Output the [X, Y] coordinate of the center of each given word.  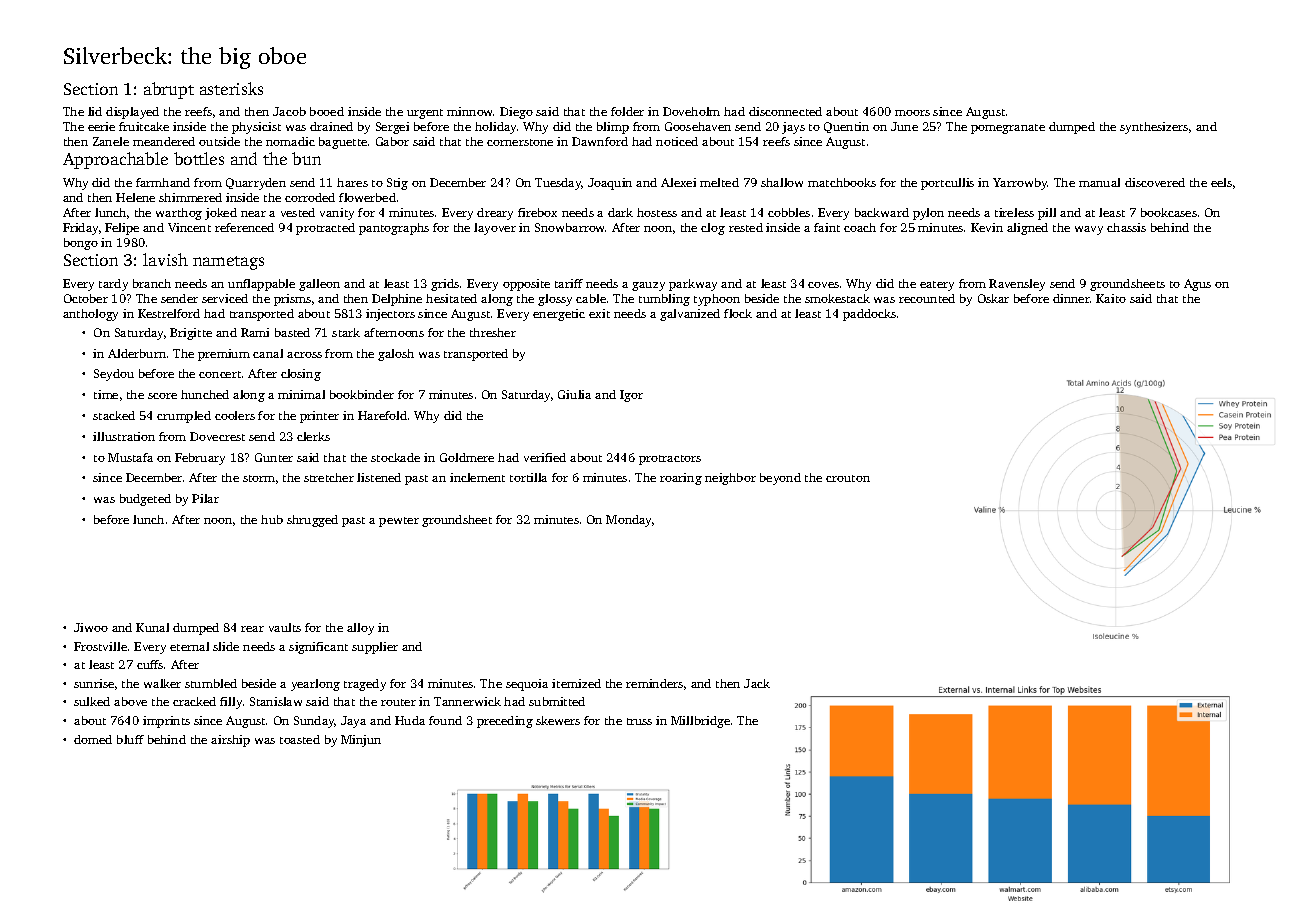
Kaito [1111, 298]
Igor [631, 396]
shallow [782, 182]
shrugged [312, 521]
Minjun [361, 741]
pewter [399, 522]
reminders [654, 683]
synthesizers [1154, 128]
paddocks [869, 315]
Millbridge [700, 722]
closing [301, 375]
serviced [225, 298]
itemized [576, 683]
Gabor [392, 141]
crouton [848, 478]
